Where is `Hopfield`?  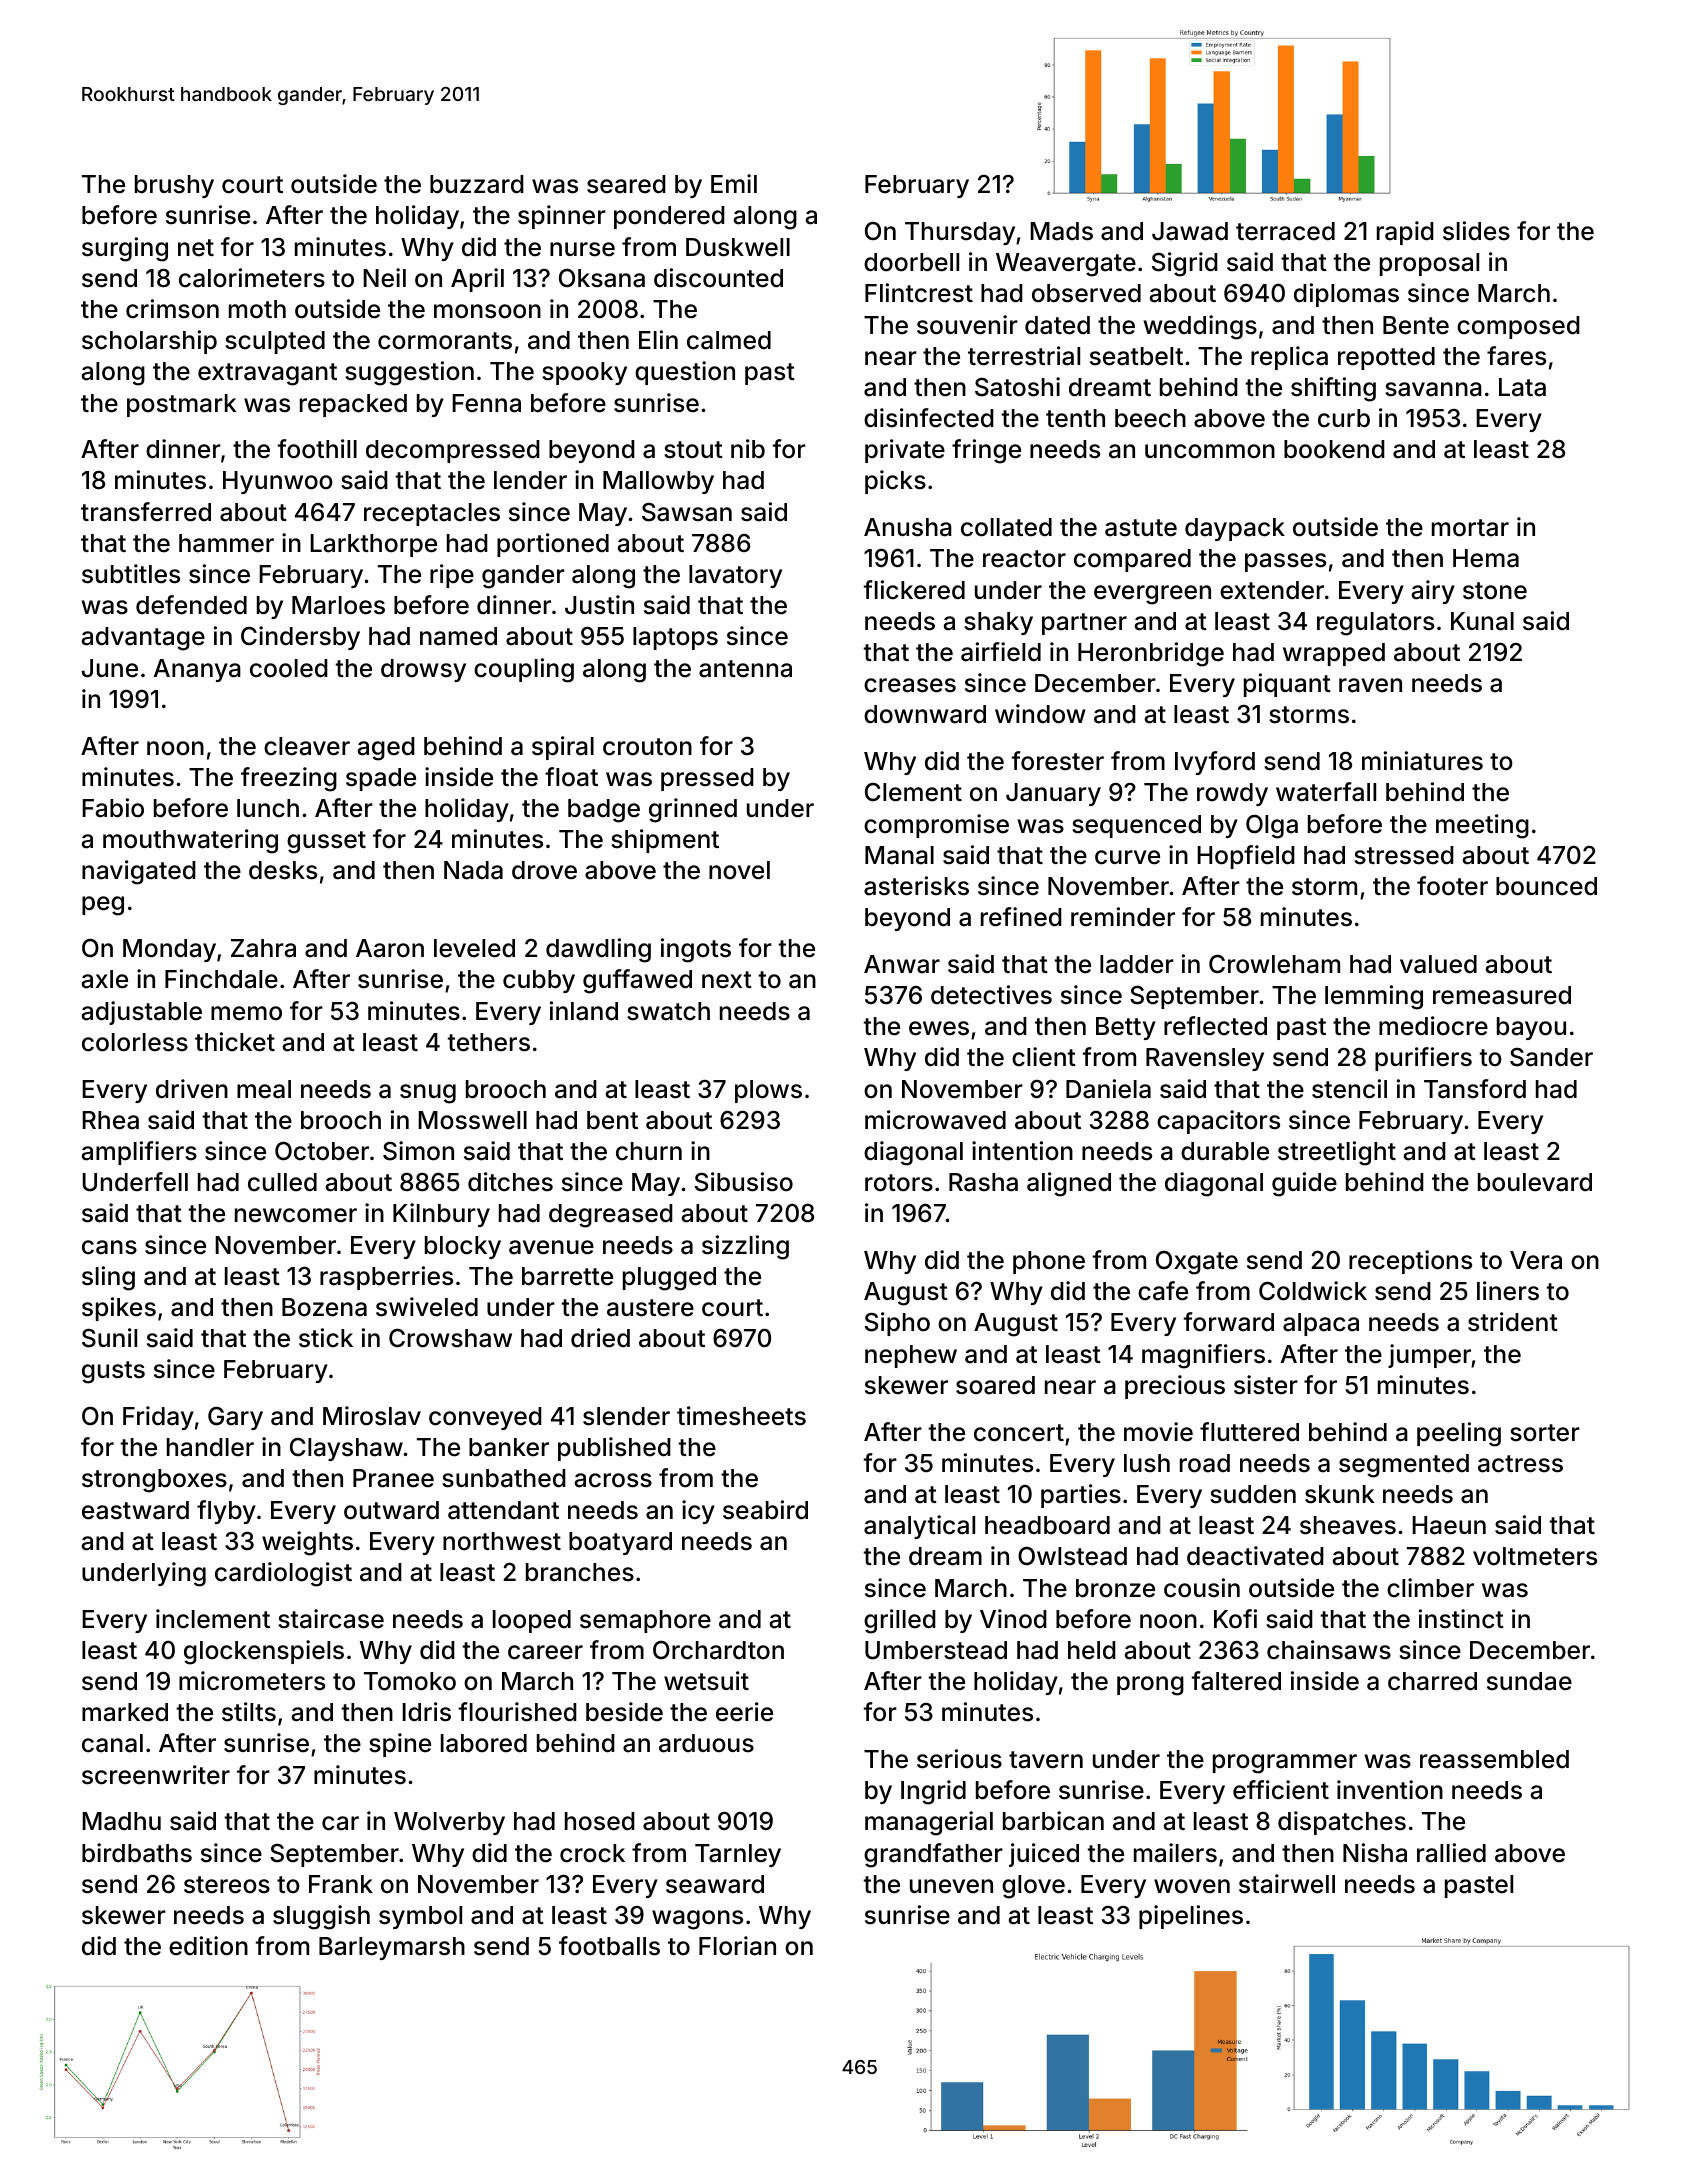
Hopfield is located at coordinates (1246, 857).
